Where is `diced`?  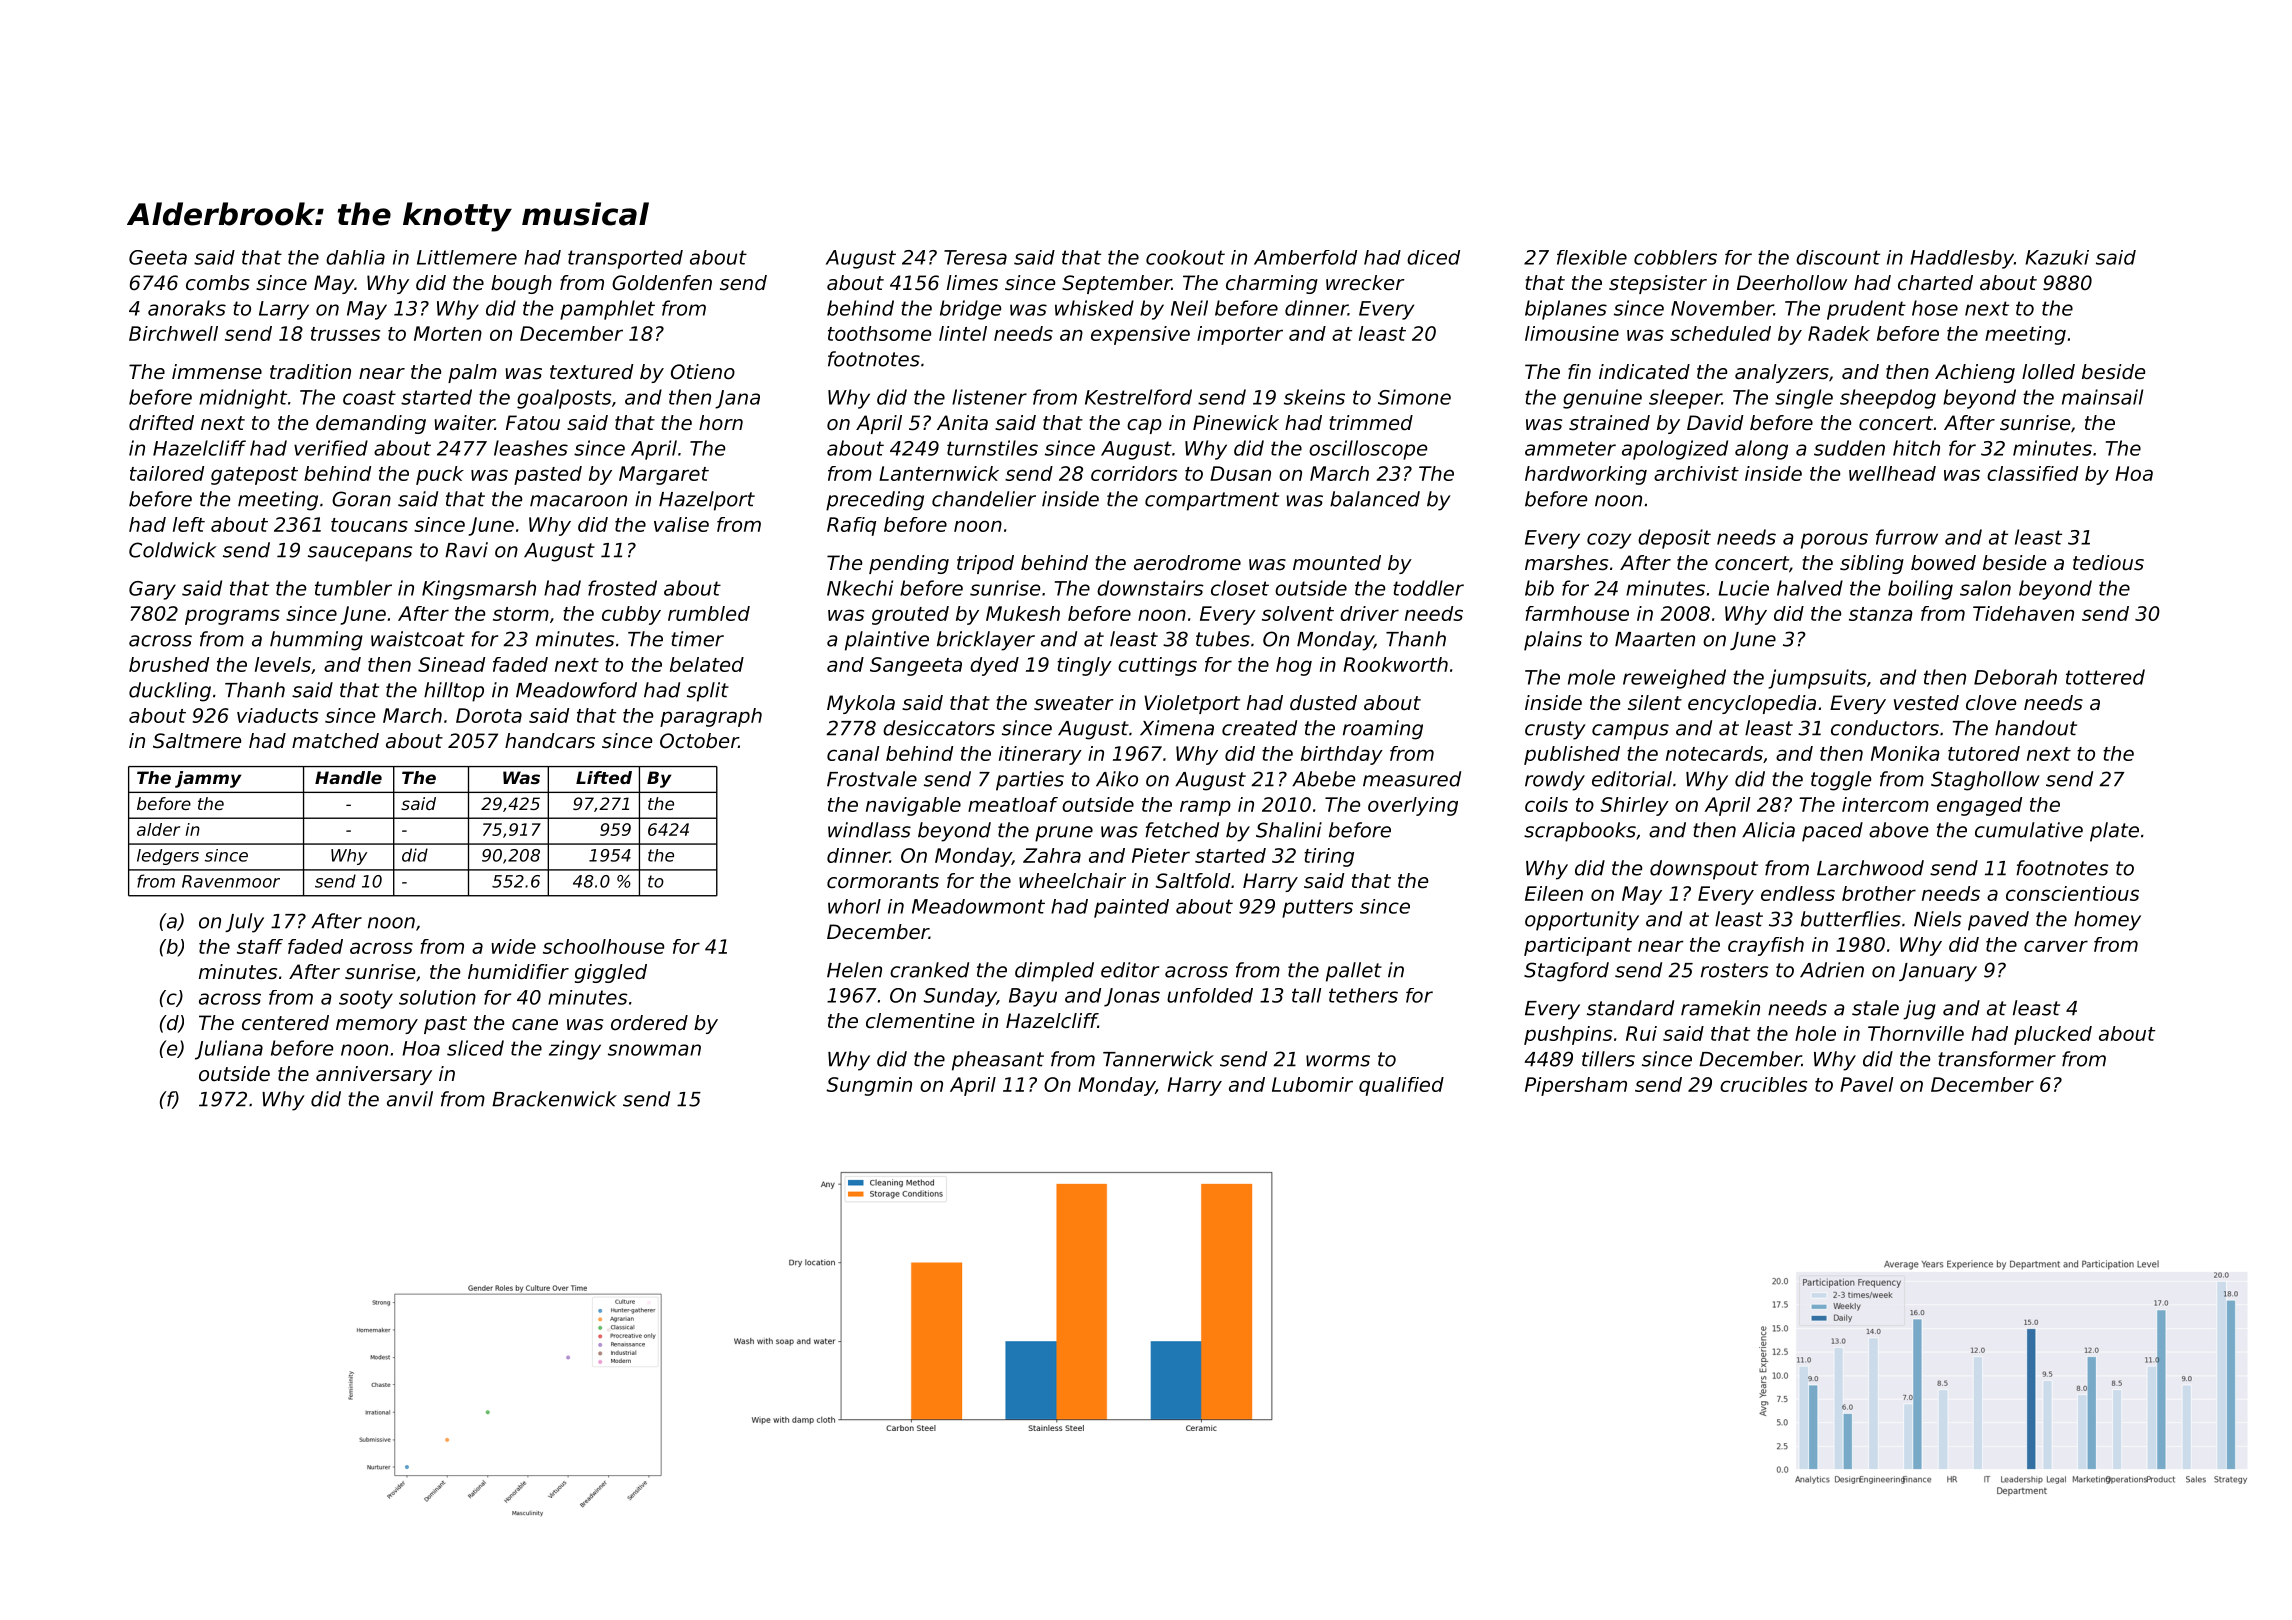 diced is located at coordinates (1433, 257).
